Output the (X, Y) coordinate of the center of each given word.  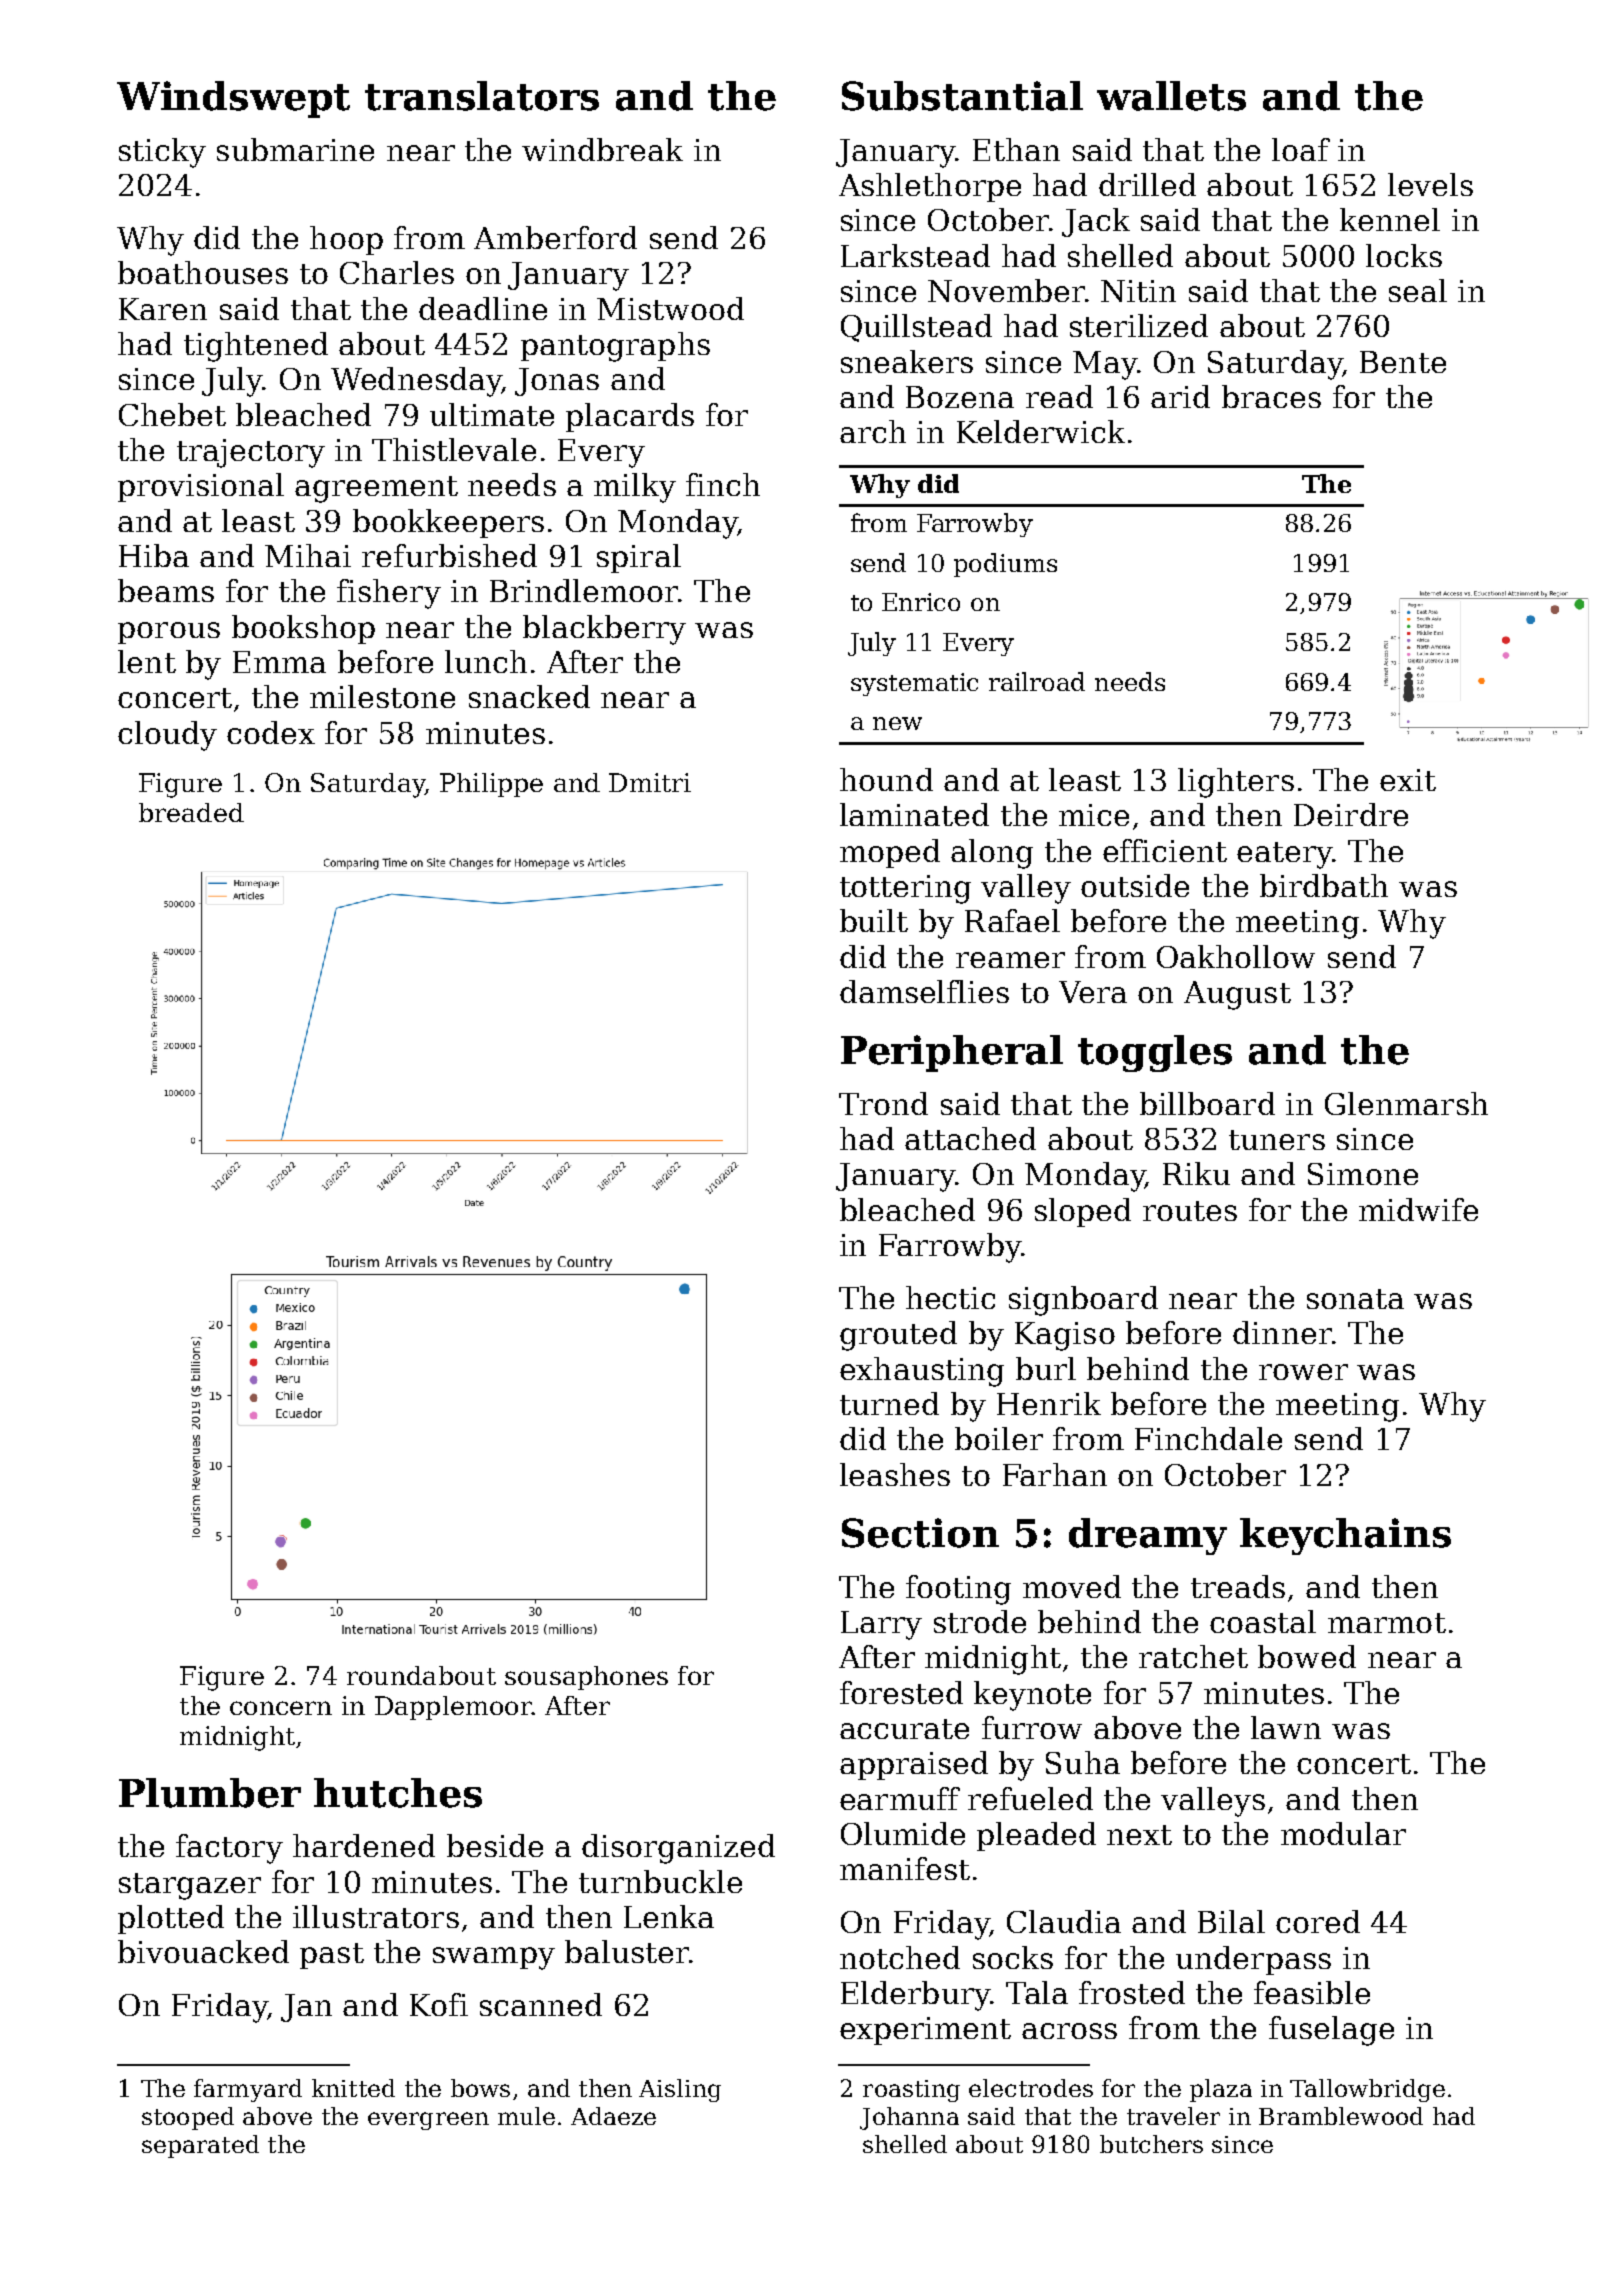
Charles (397, 272)
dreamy (1148, 1536)
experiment (925, 2031)
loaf (1301, 149)
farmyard (248, 2090)
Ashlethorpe (930, 187)
